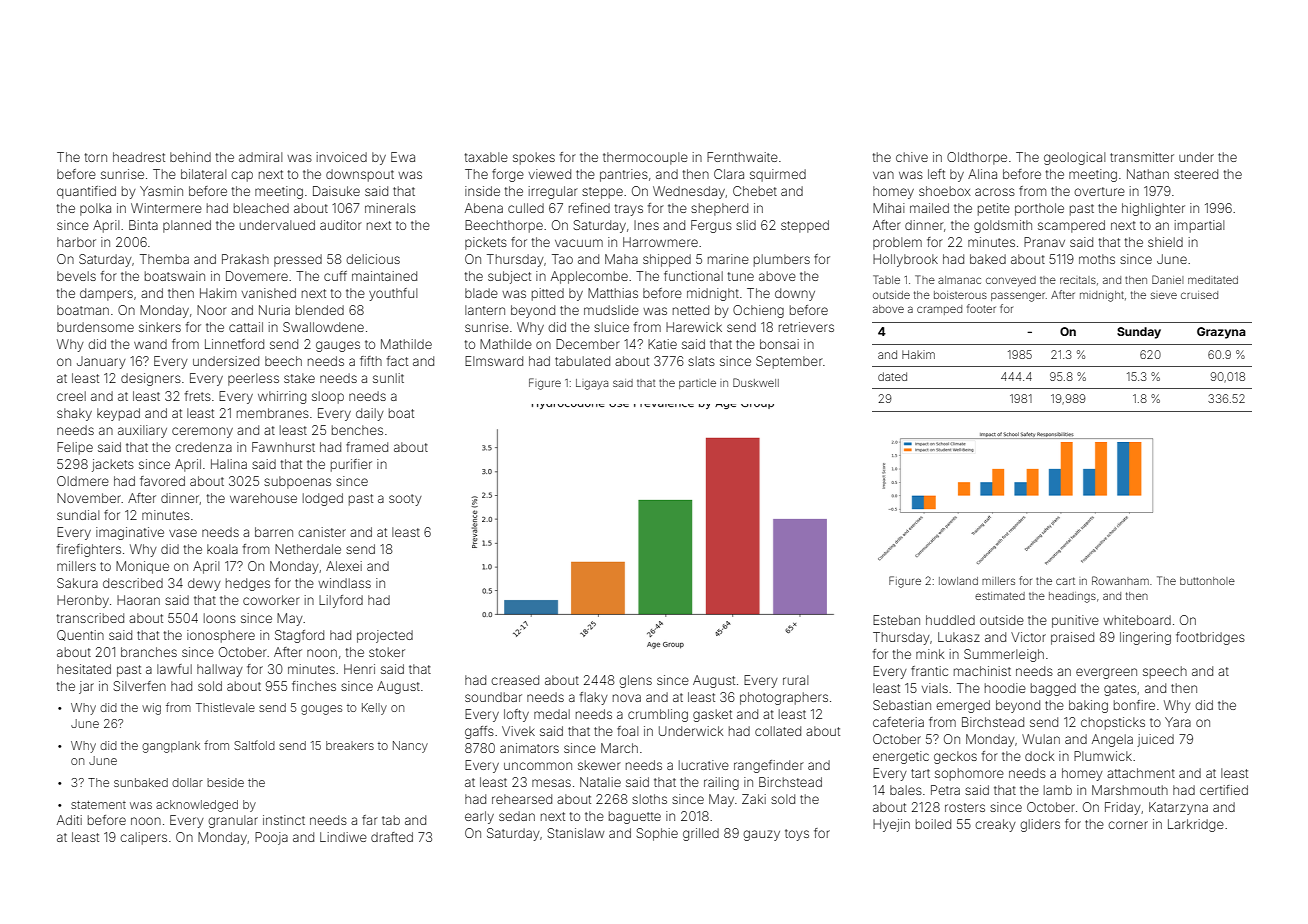 Image resolution: width=1308 pixels, height=924 pixels. Describe the element at coordinates (912, 157) in the image. I see `chive` at that location.
